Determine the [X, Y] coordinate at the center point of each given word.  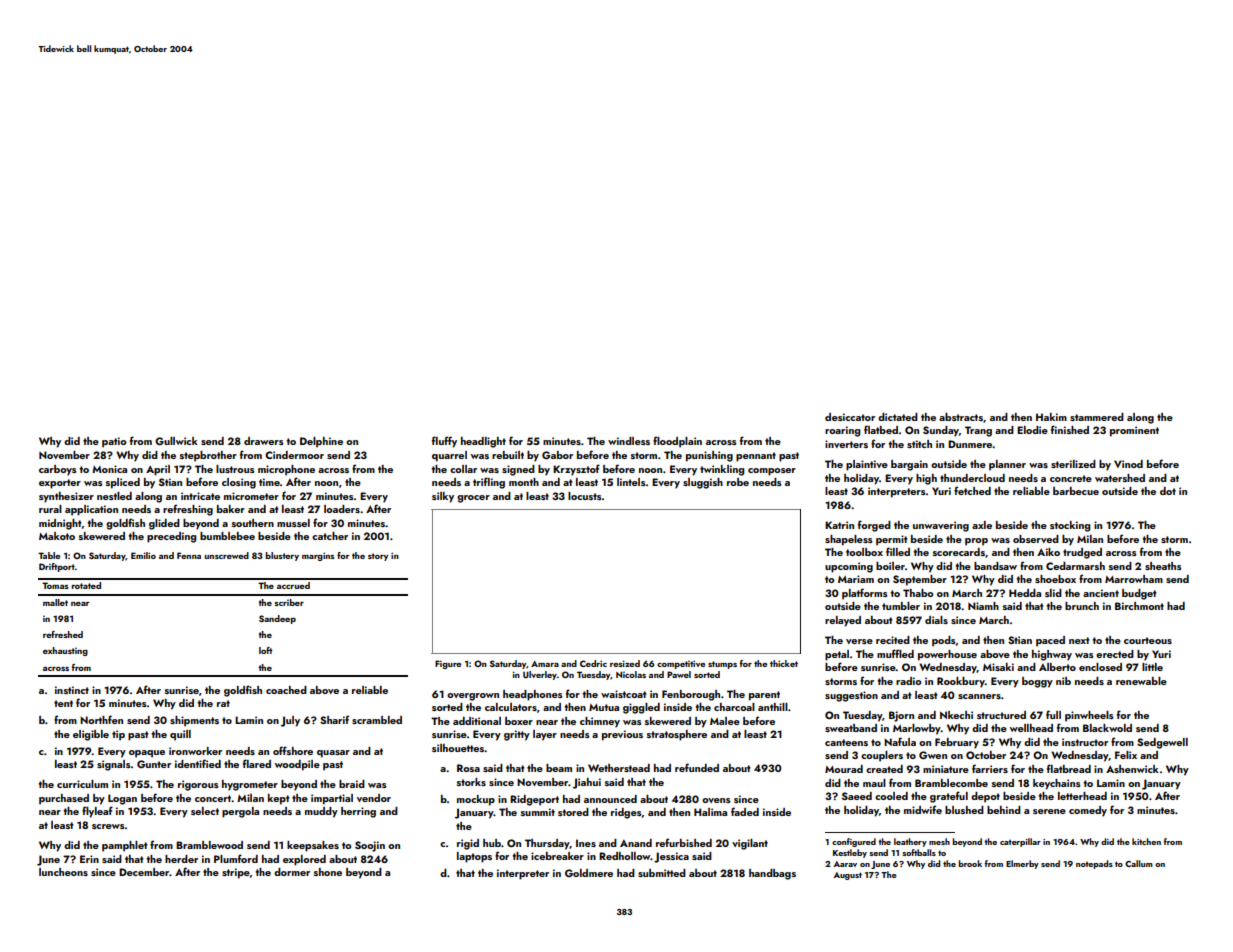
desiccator [850, 417]
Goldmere [589, 873]
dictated [898, 417]
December [144, 872]
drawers [263, 441]
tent [63, 703]
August [848, 876]
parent [764, 696]
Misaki [998, 667]
